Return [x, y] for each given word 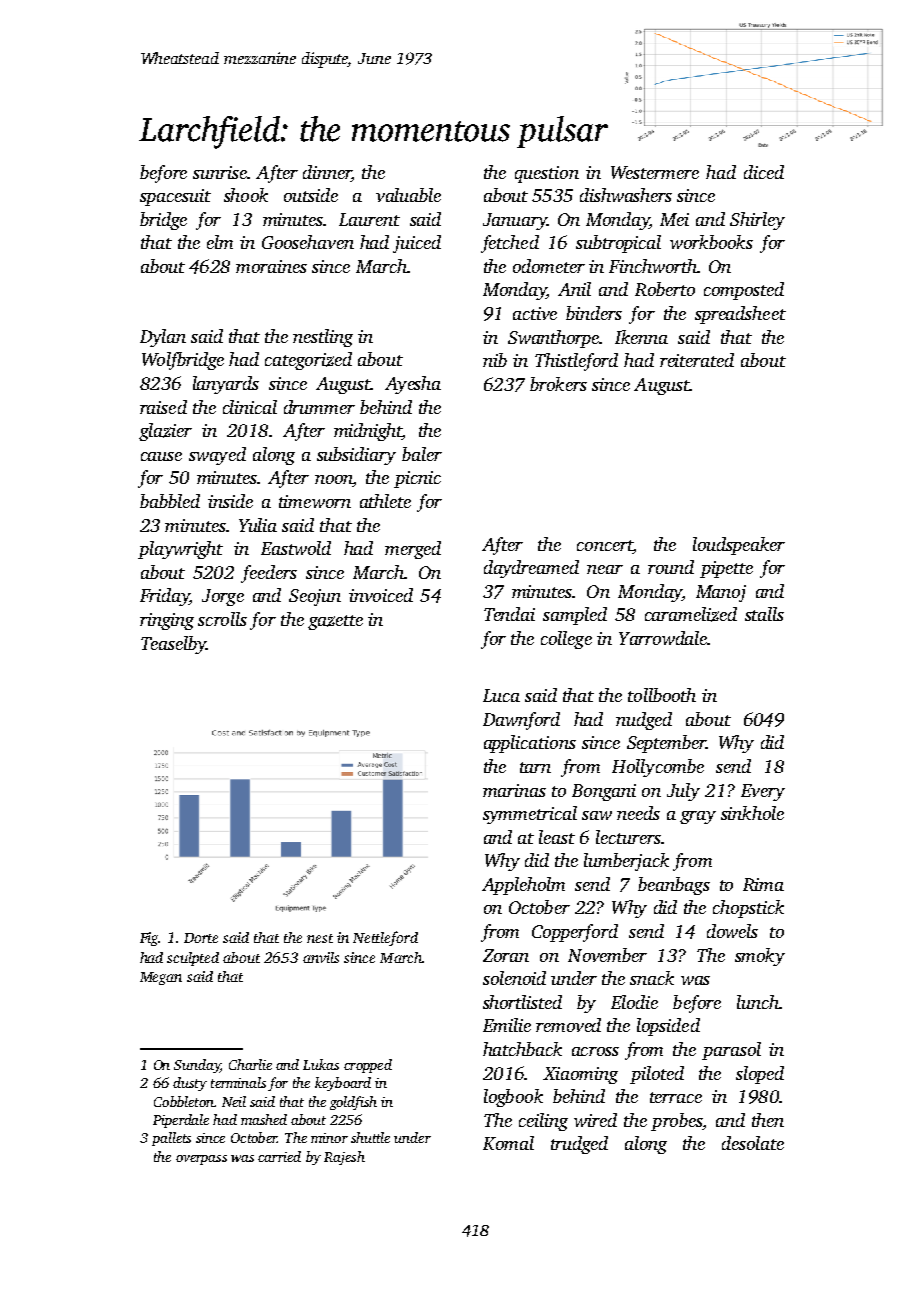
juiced [417, 244]
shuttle [370, 1137]
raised [163, 407]
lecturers [628, 837]
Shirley [757, 221]
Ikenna [641, 337]
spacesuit [175, 197]
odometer [549, 266]
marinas [514, 790]
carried [279, 1156]
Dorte [201, 938]
